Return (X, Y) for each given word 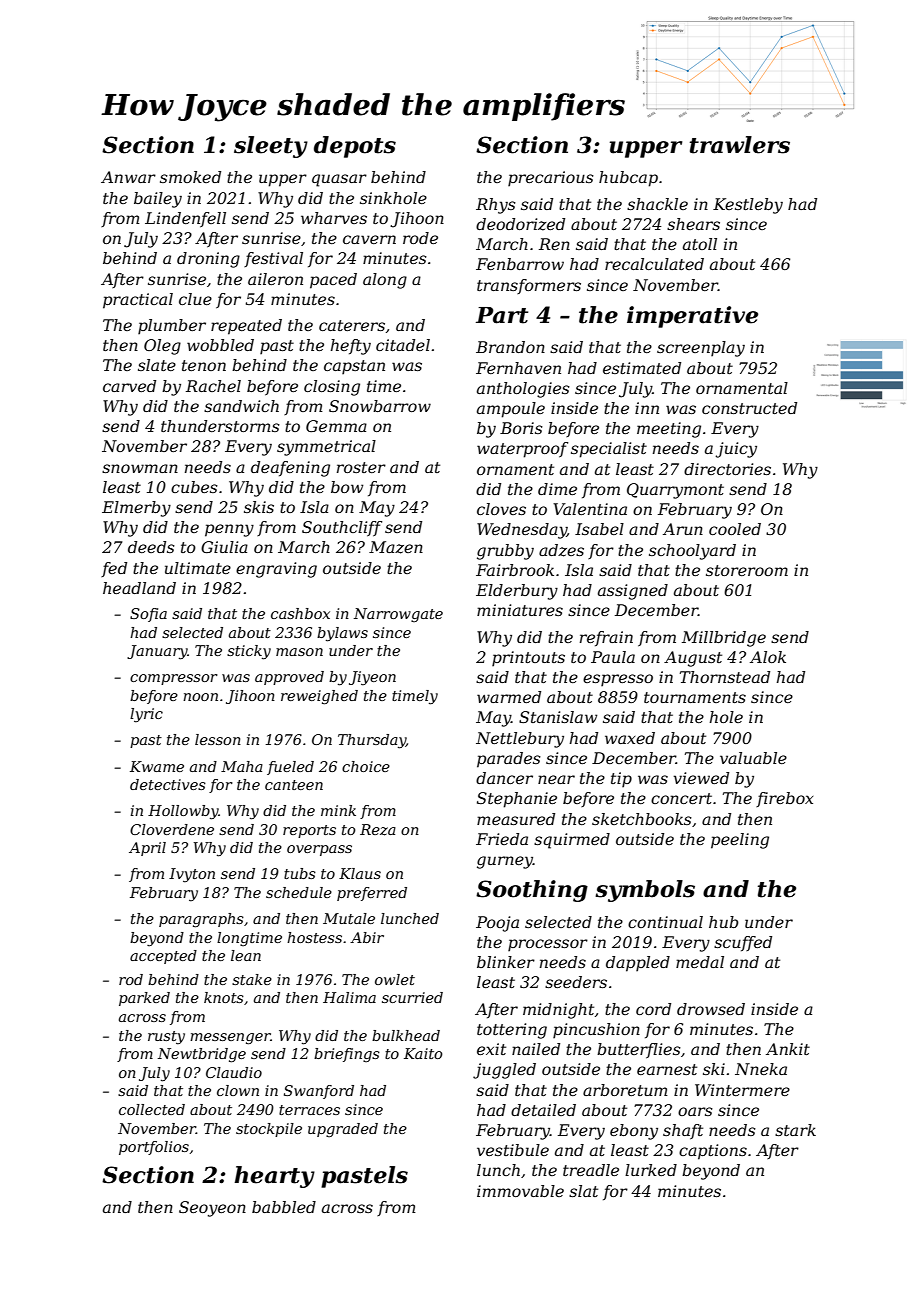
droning (208, 260)
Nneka (761, 1069)
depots (355, 147)
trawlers (740, 145)
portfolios (154, 1148)
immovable (520, 1191)
